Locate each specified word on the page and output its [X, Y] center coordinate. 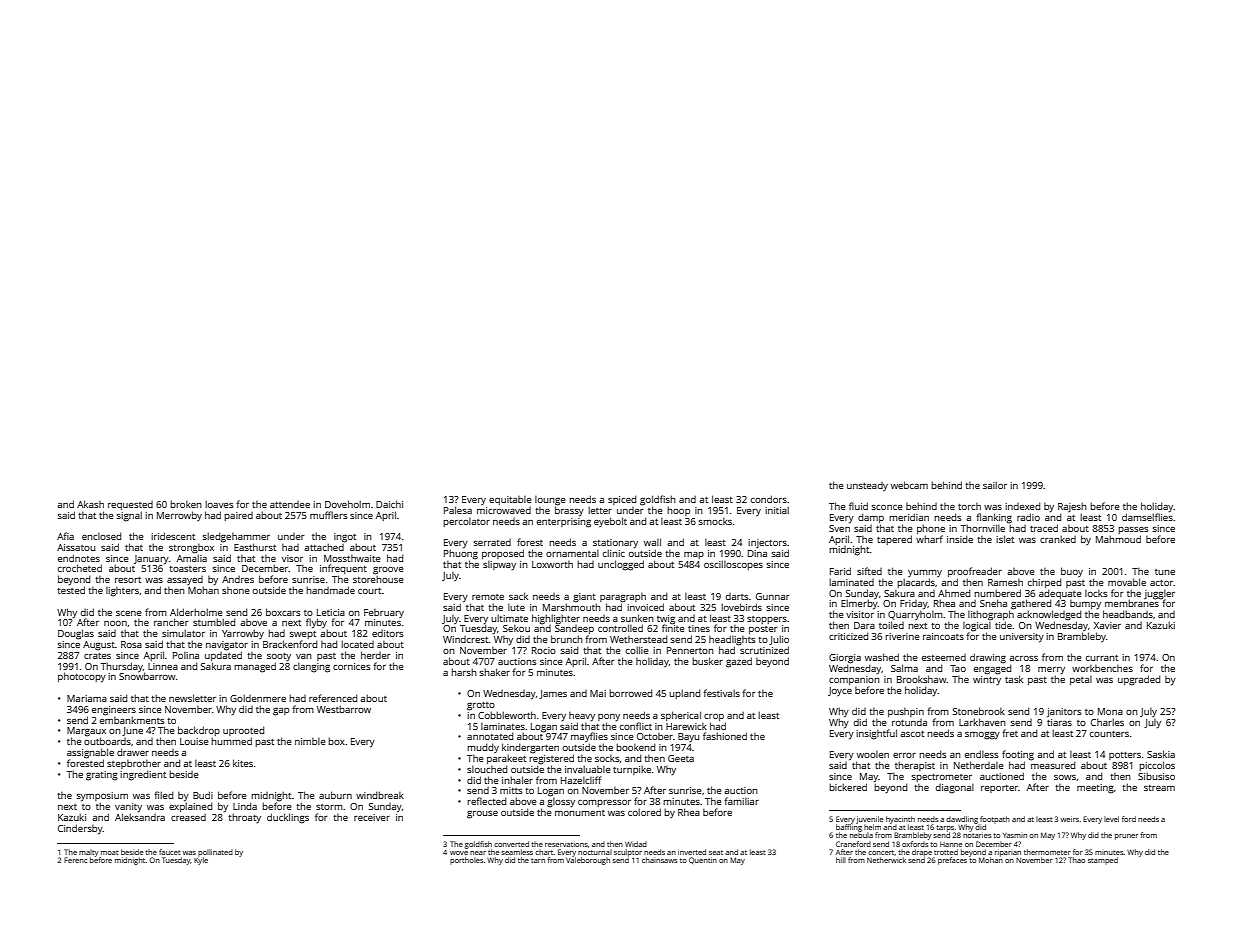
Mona [1110, 711]
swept [303, 635]
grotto [481, 706]
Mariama [87, 698]
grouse [482, 815]
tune [1165, 572]
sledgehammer [236, 537]
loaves [219, 504]
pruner [1126, 837]
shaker [495, 672]
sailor [995, 485]
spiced [622, 500]
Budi [203, 795]
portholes [466, 861]
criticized [848, 636]
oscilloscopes [733, 565]
